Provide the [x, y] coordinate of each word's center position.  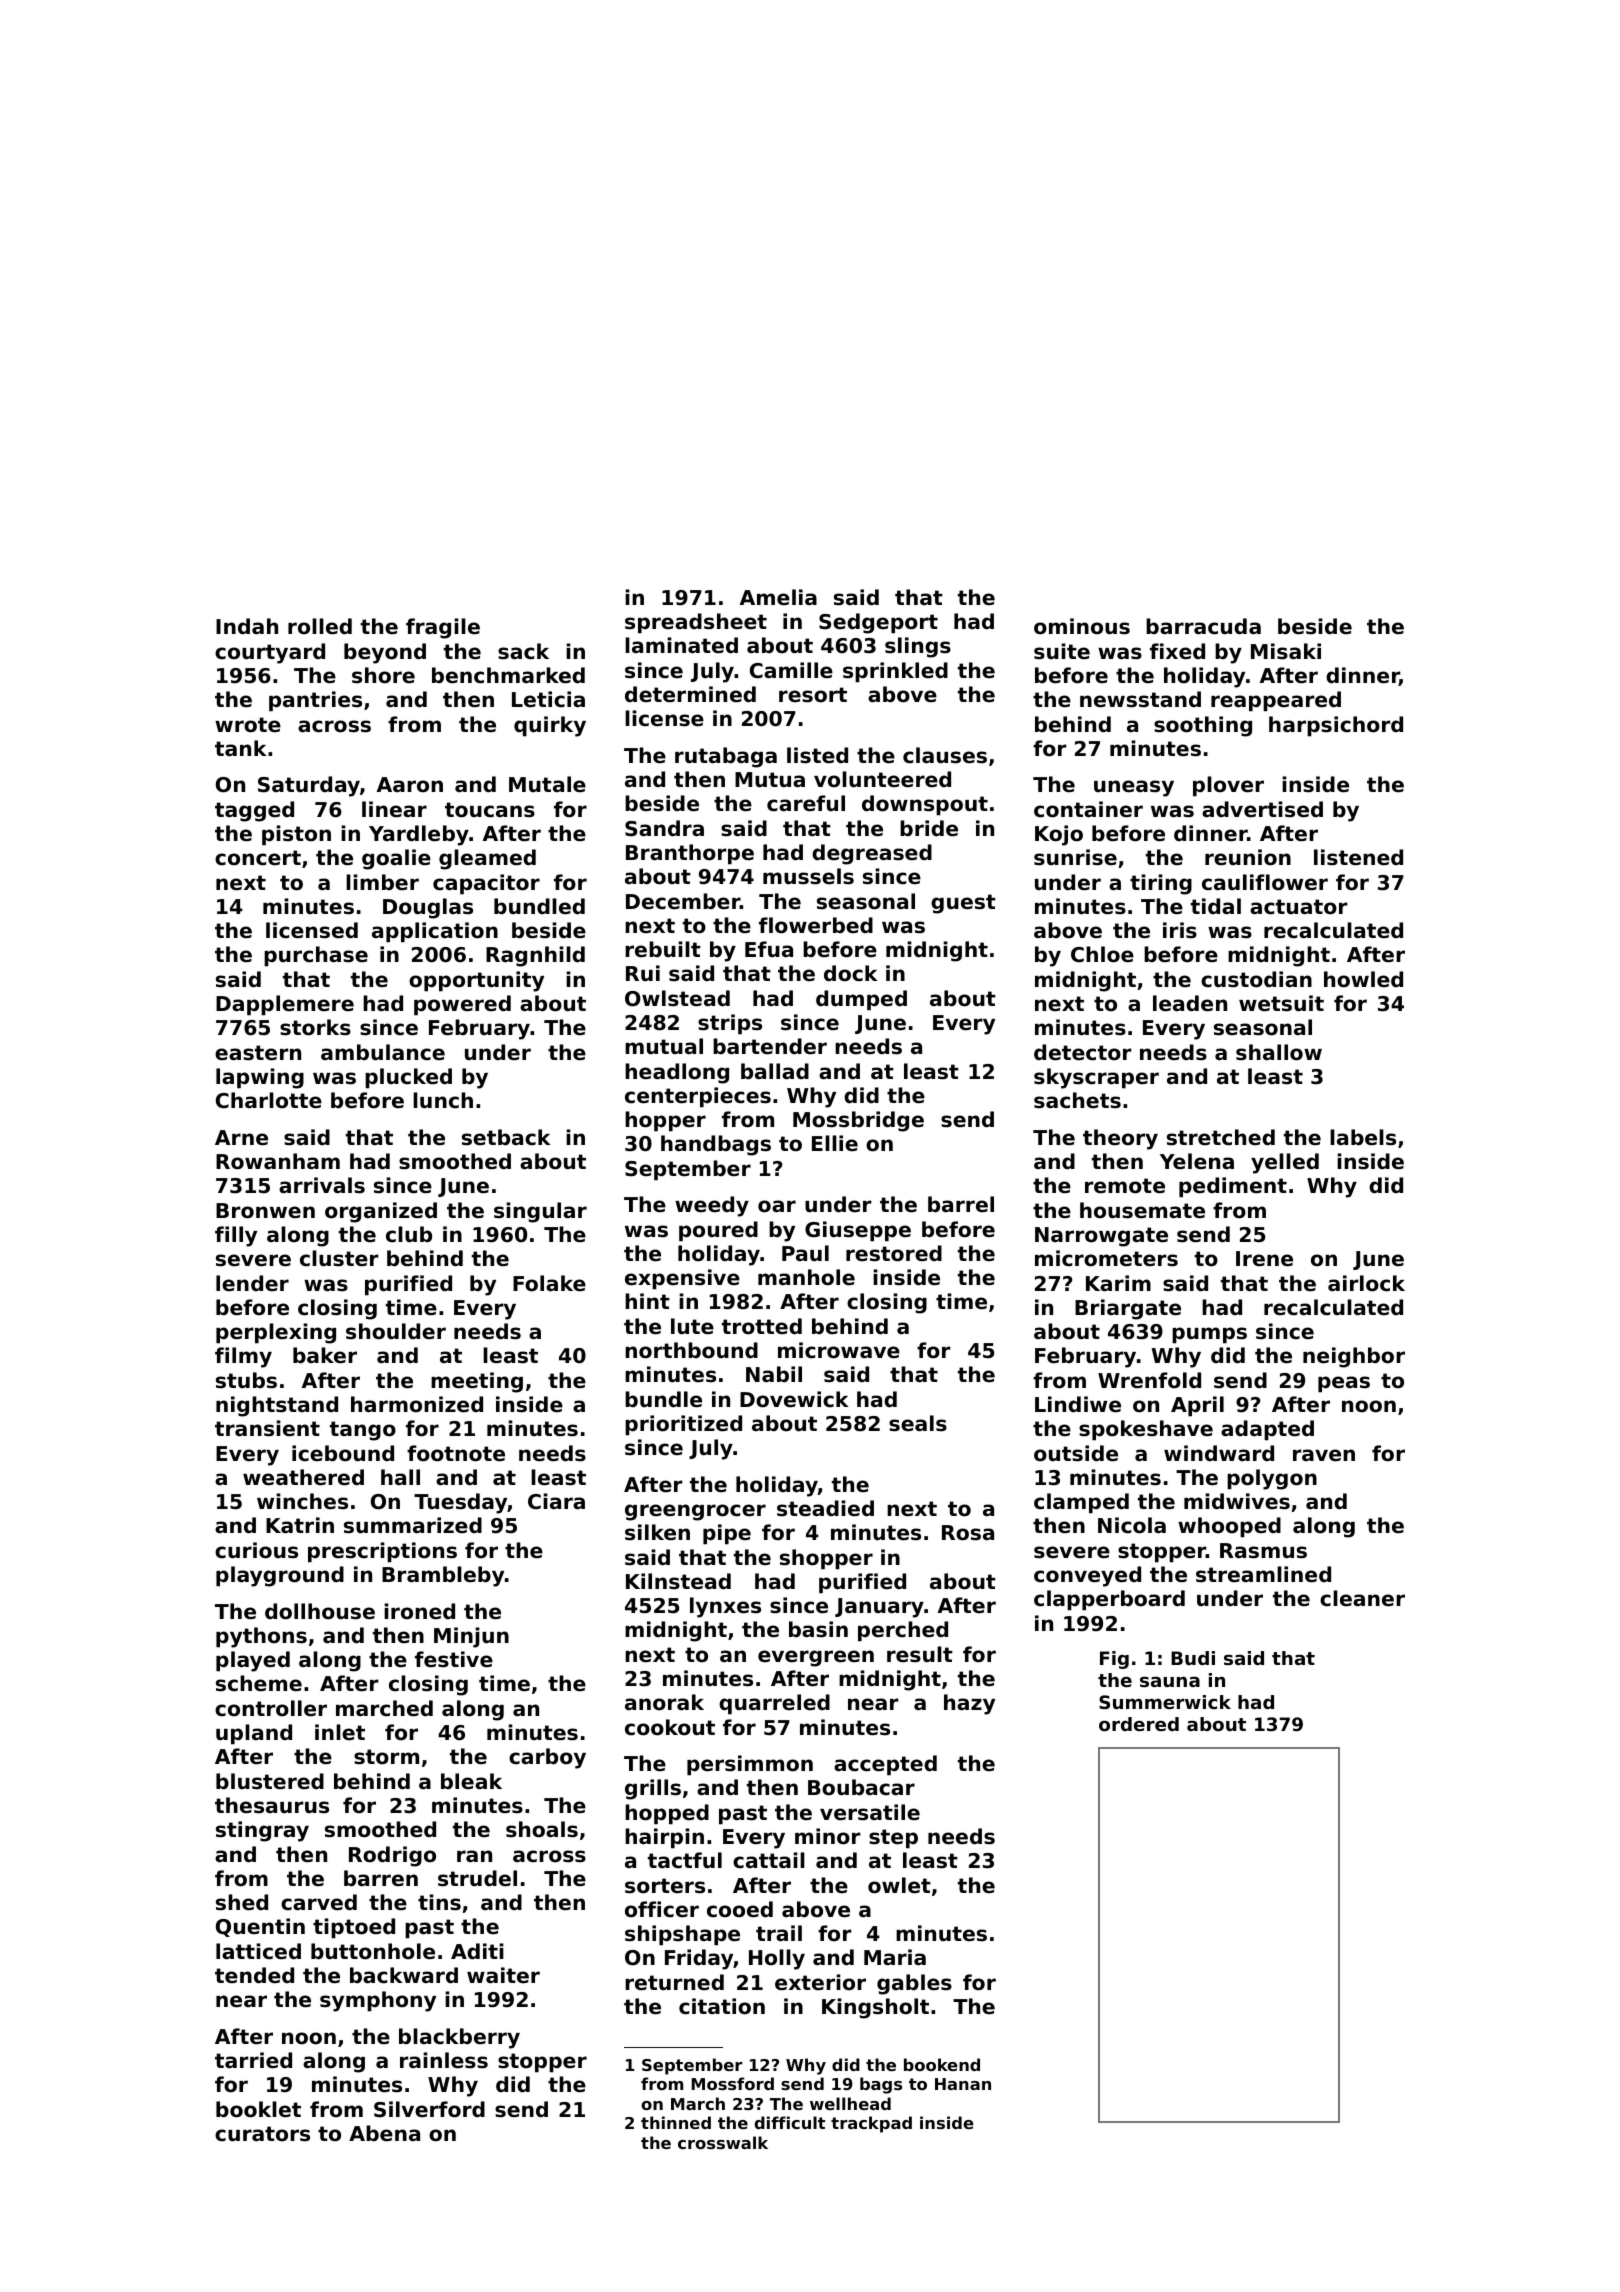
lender [252, 1283]
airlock [1366, 1283]
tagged [254, 811]
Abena [384, 2133]
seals [918, 1423]
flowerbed [816, 925]
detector [1083, 1052]
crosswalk [723, 2142]
